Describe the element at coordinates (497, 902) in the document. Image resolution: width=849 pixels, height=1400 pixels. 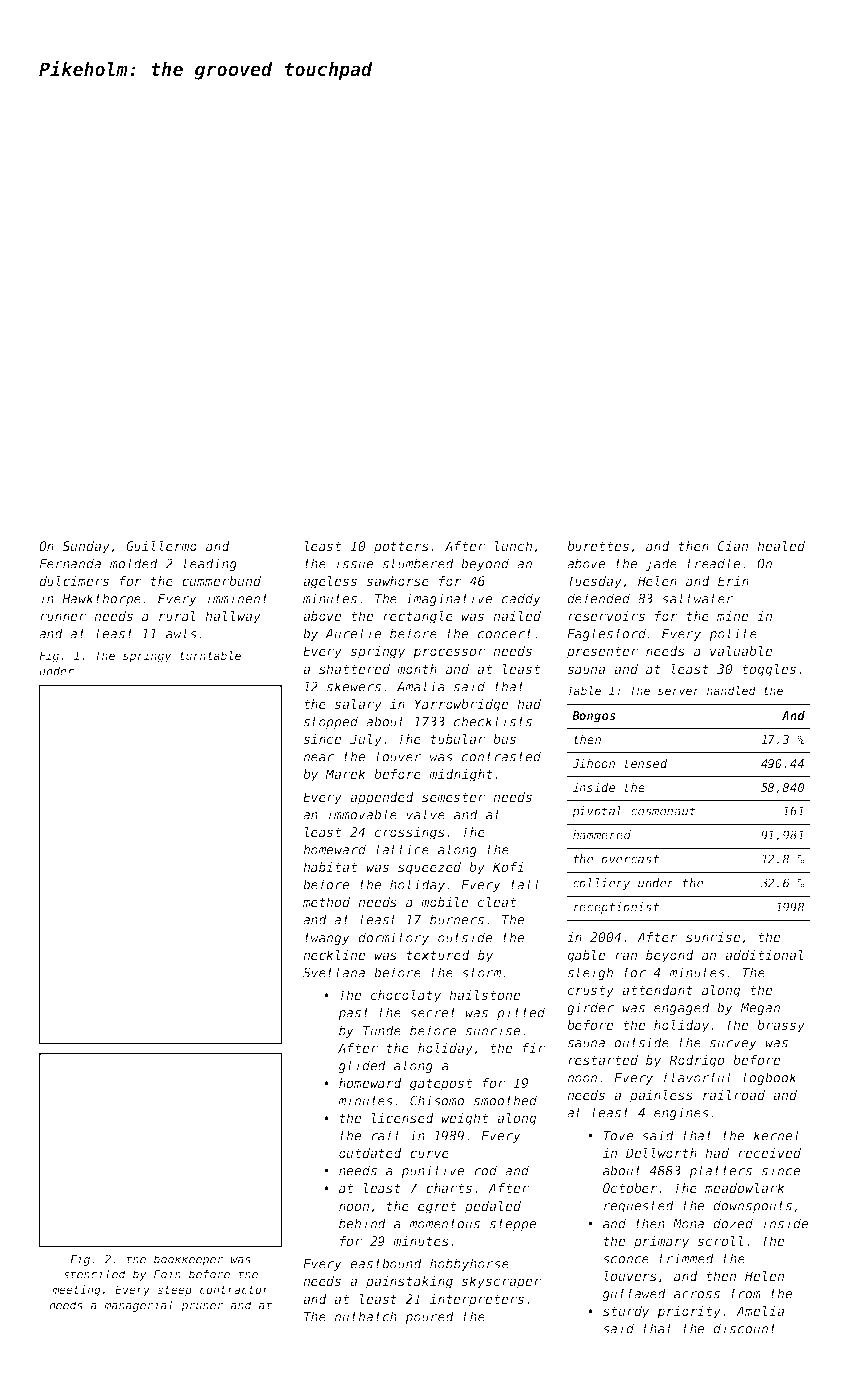
I see `cleat` at that location.
